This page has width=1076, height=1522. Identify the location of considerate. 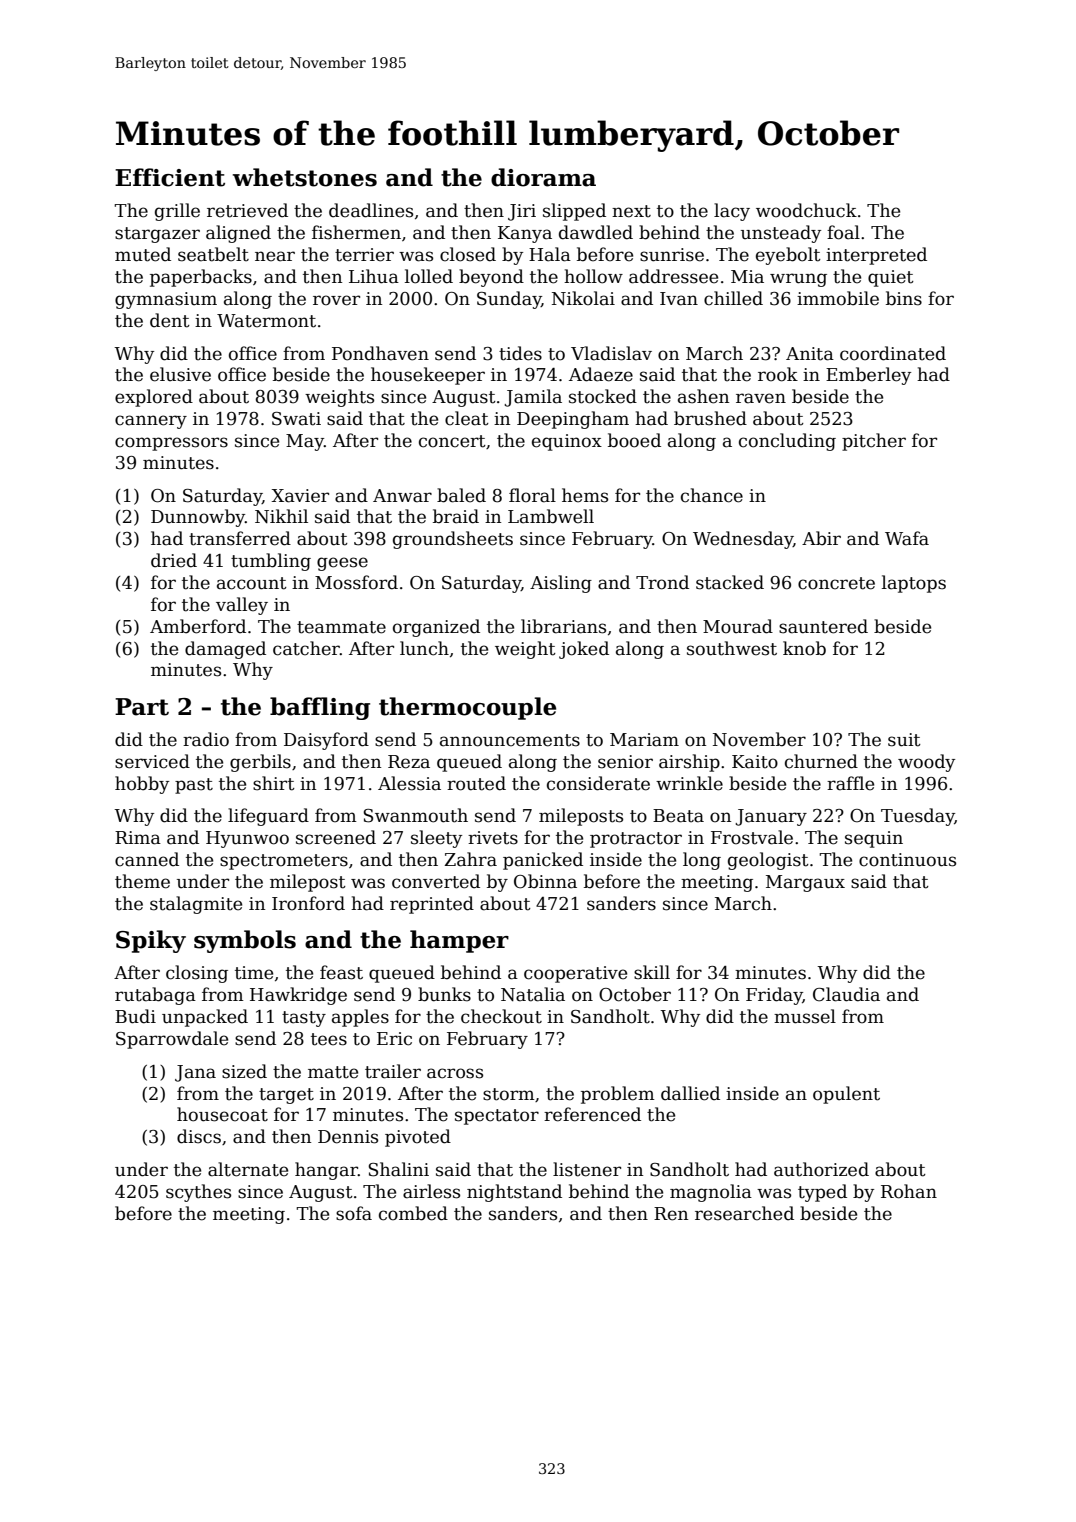
(598, 783).
